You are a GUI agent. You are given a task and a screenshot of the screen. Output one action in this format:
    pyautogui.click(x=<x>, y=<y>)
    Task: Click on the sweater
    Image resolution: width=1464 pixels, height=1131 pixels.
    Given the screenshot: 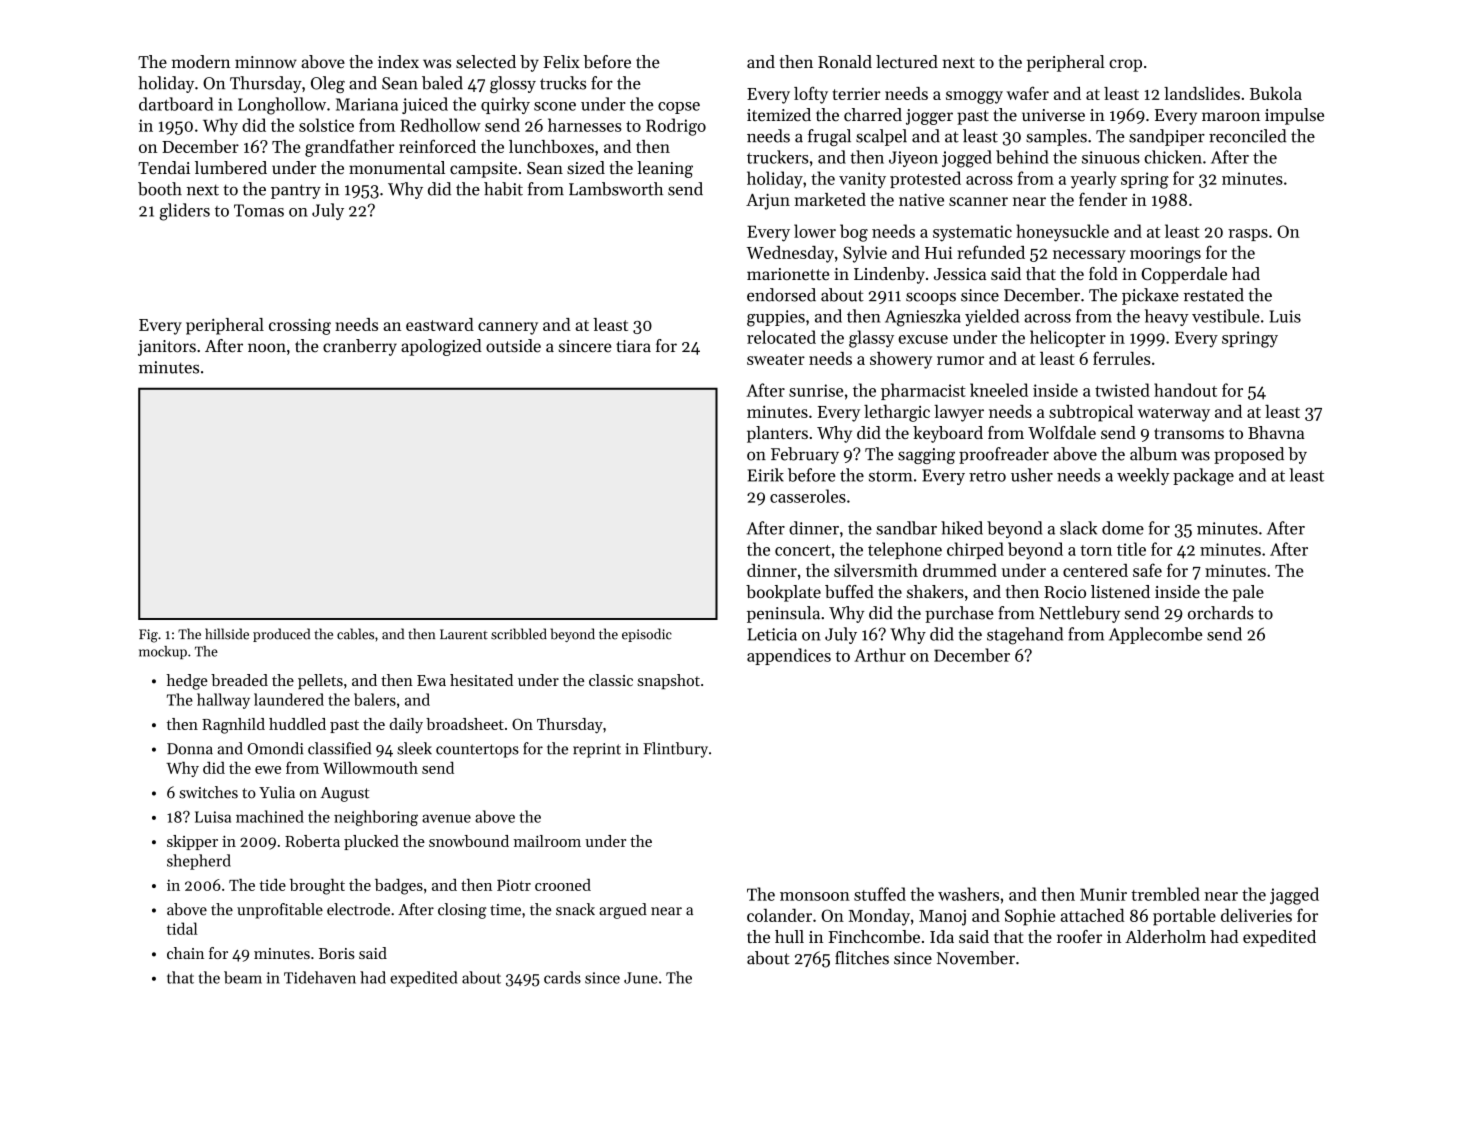 What is the action you would take?
    pyautogui.click(x=776, y=359)
